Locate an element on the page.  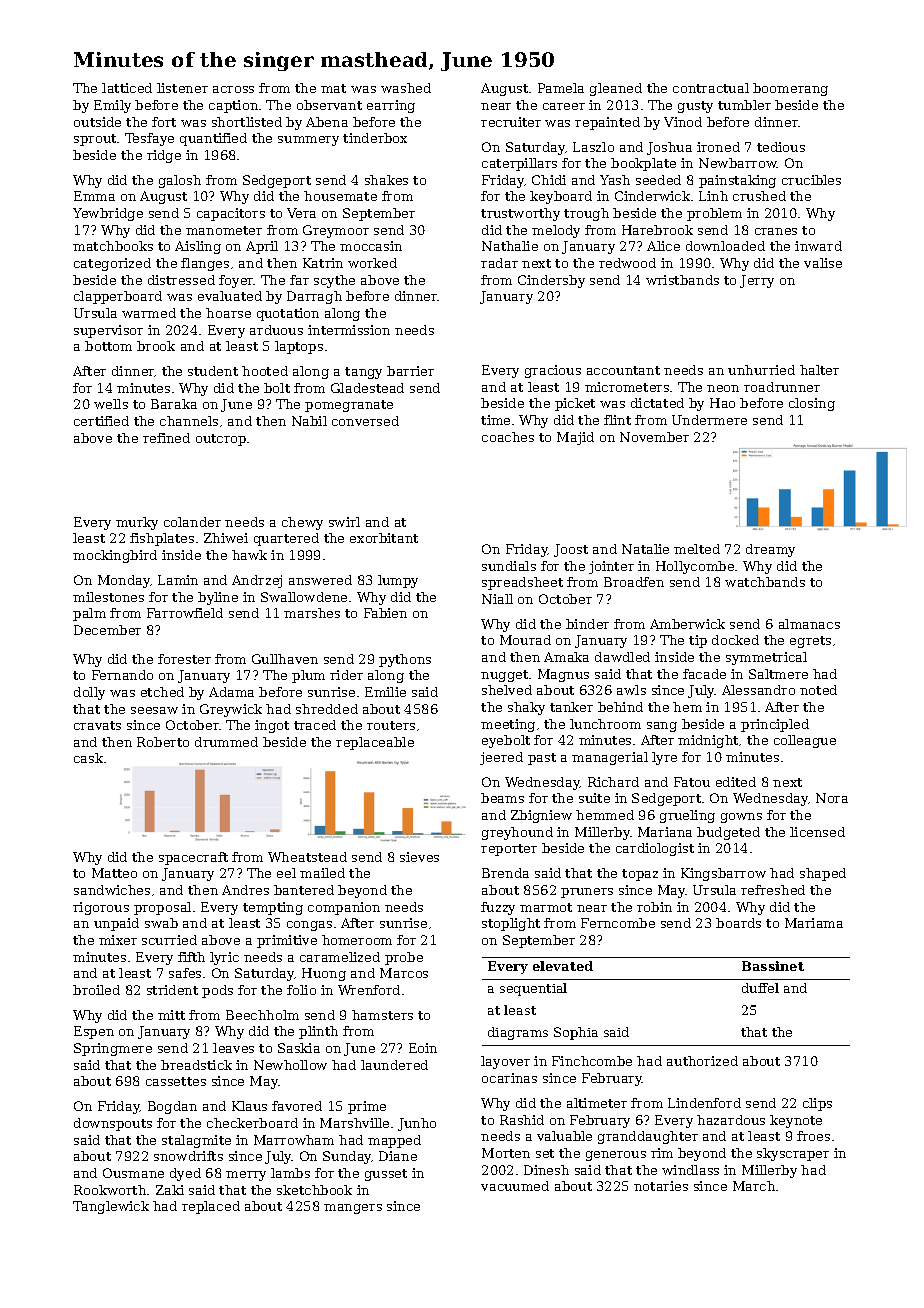
gracious is located at coordinates (553, 371).
